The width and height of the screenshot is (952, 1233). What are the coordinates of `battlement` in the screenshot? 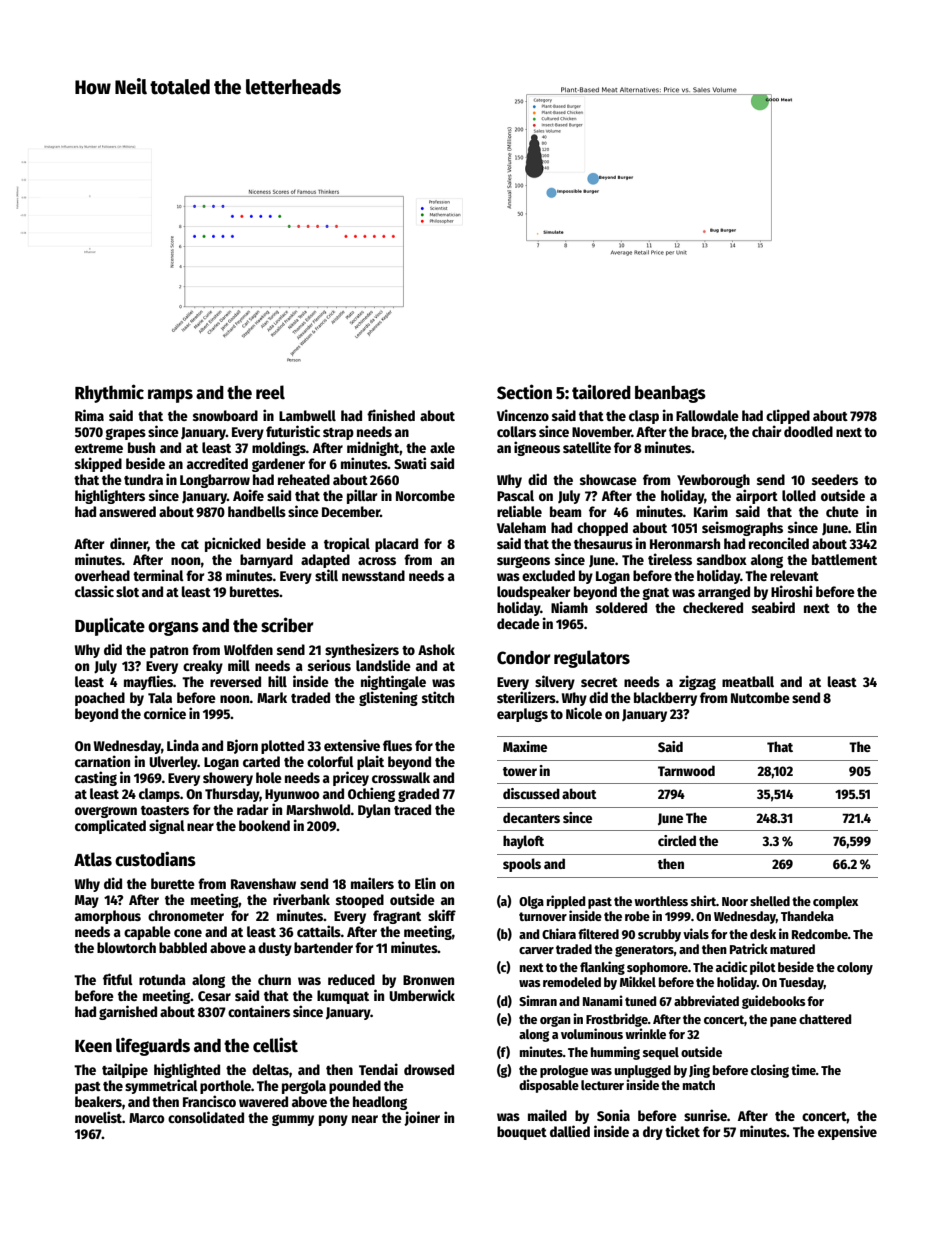 It's located at (844, 559).
